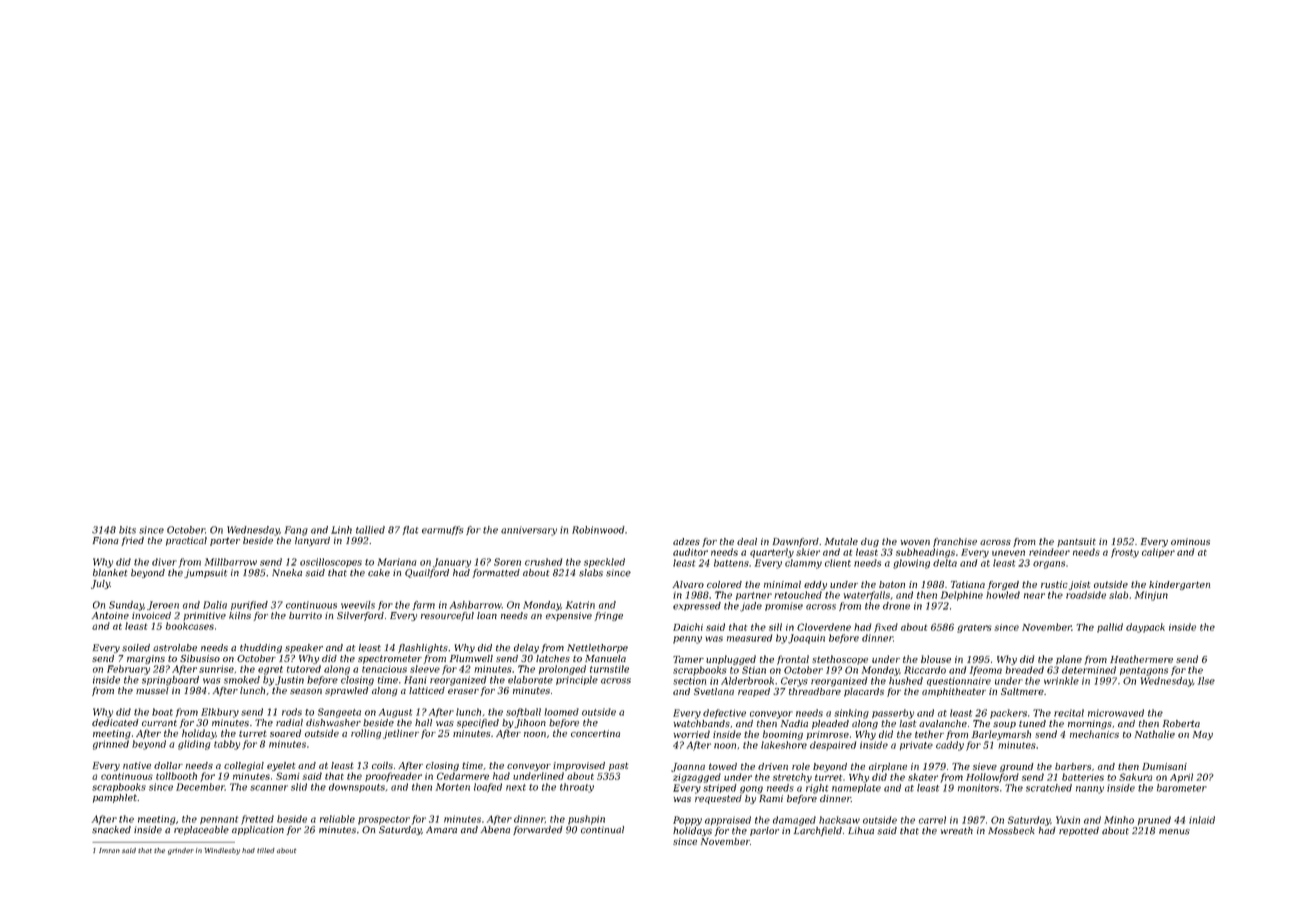  Describe the element at coordinates (181, 851) in the screenshot. I see `grinder` at that location.
